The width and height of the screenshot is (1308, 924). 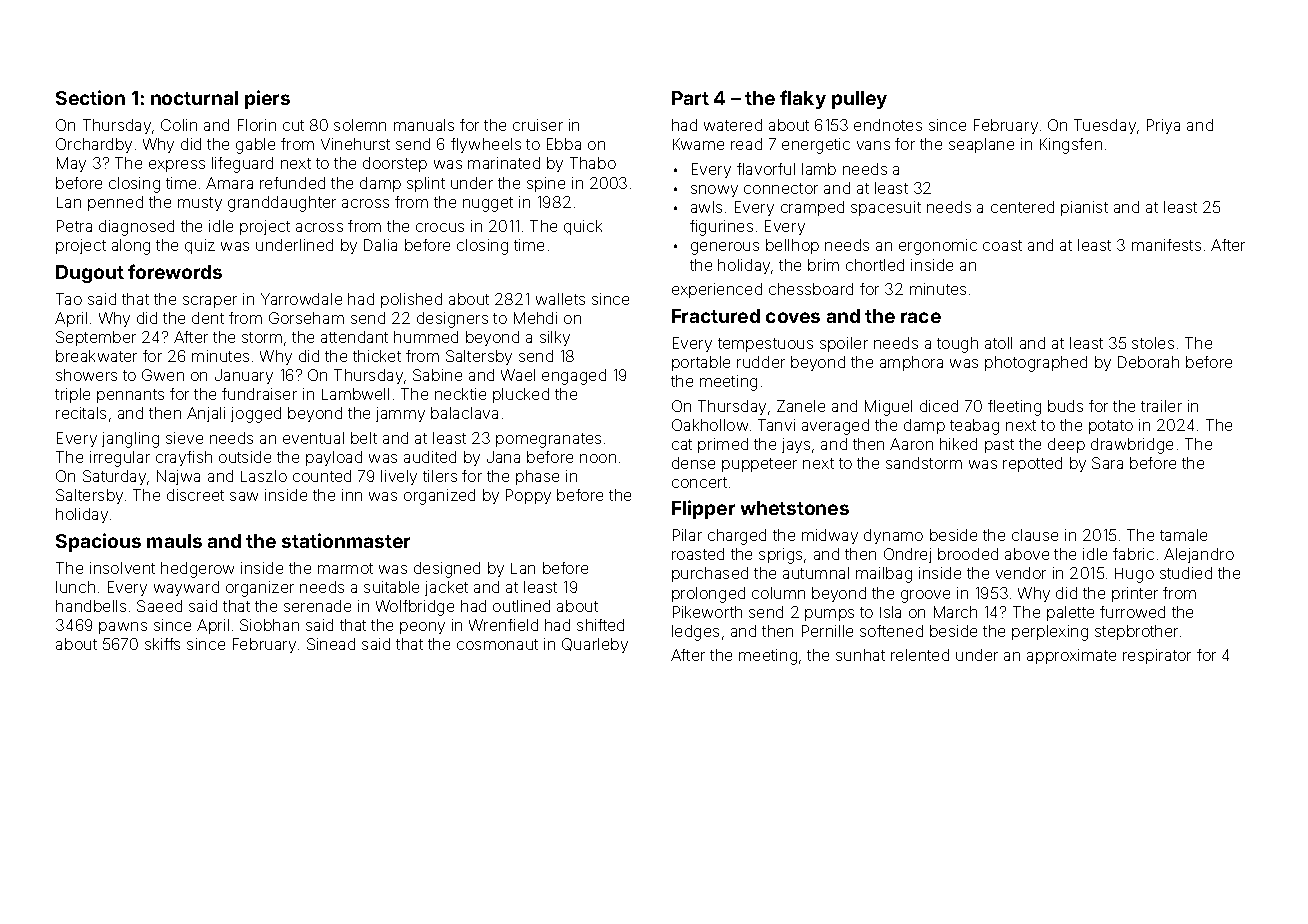 I want to click on Amara, so click(x=229, y=183).
